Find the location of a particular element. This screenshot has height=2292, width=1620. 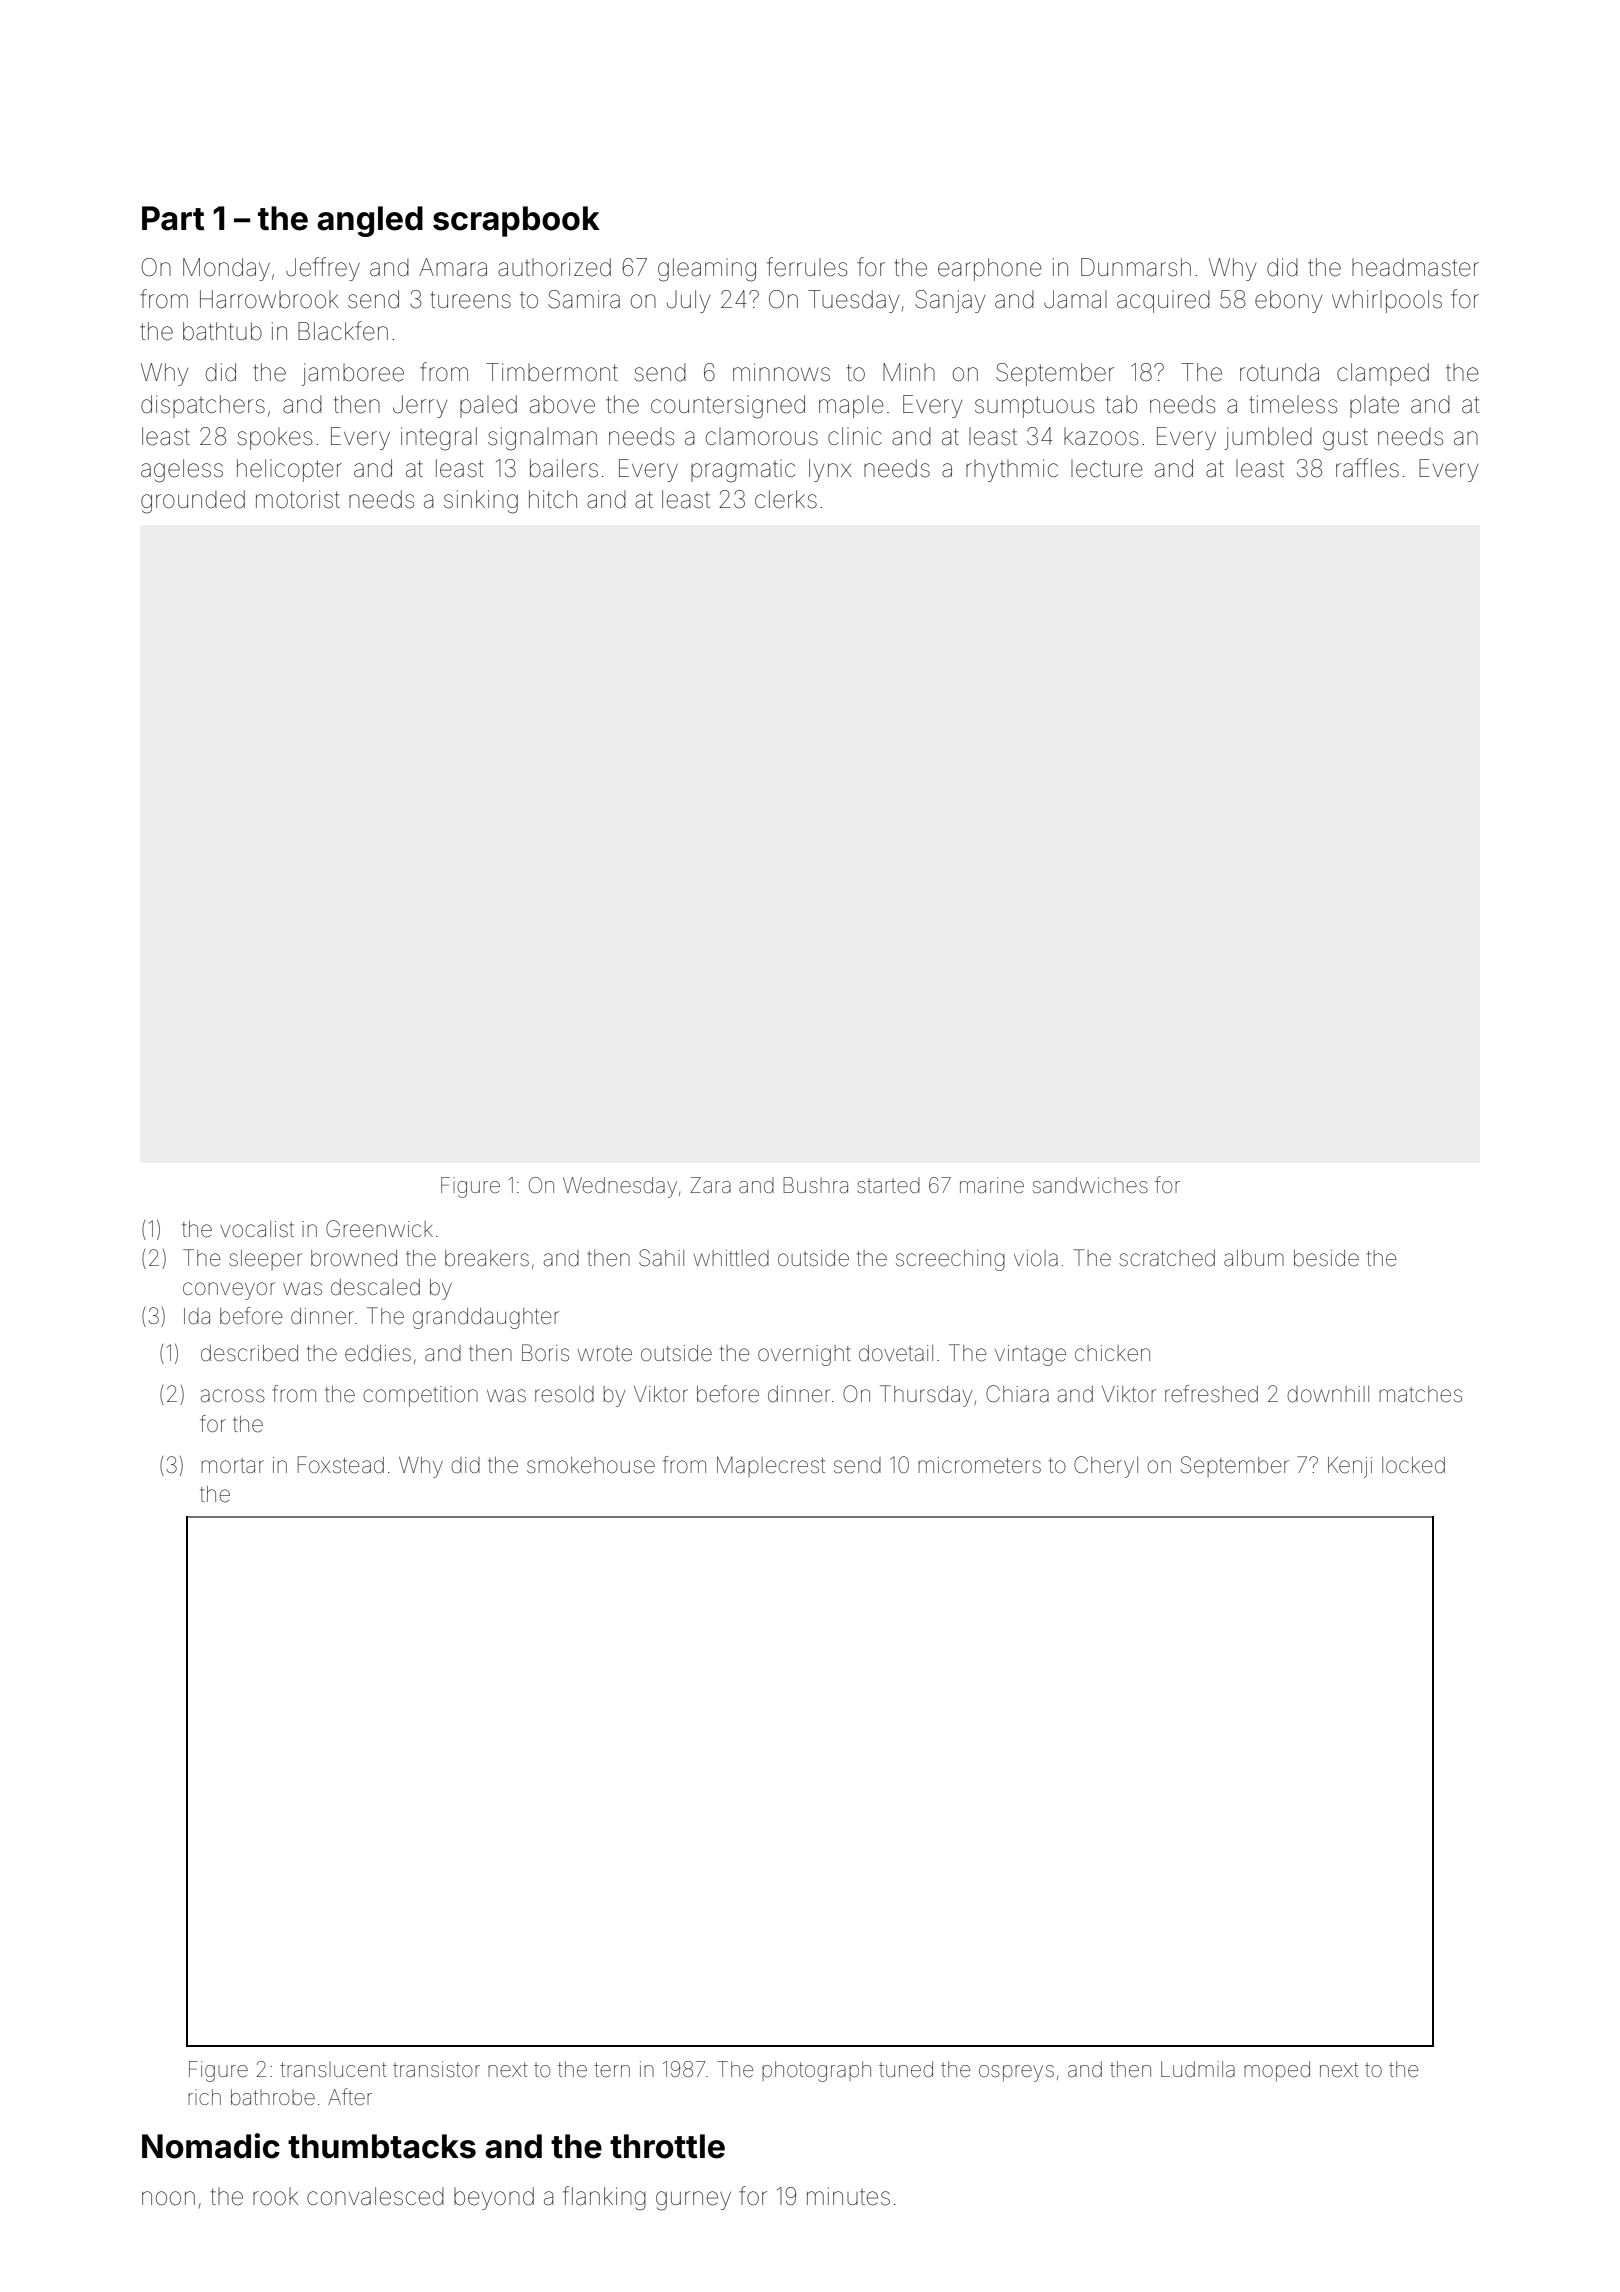

convalesced is located at coordinates (375, 2196).
